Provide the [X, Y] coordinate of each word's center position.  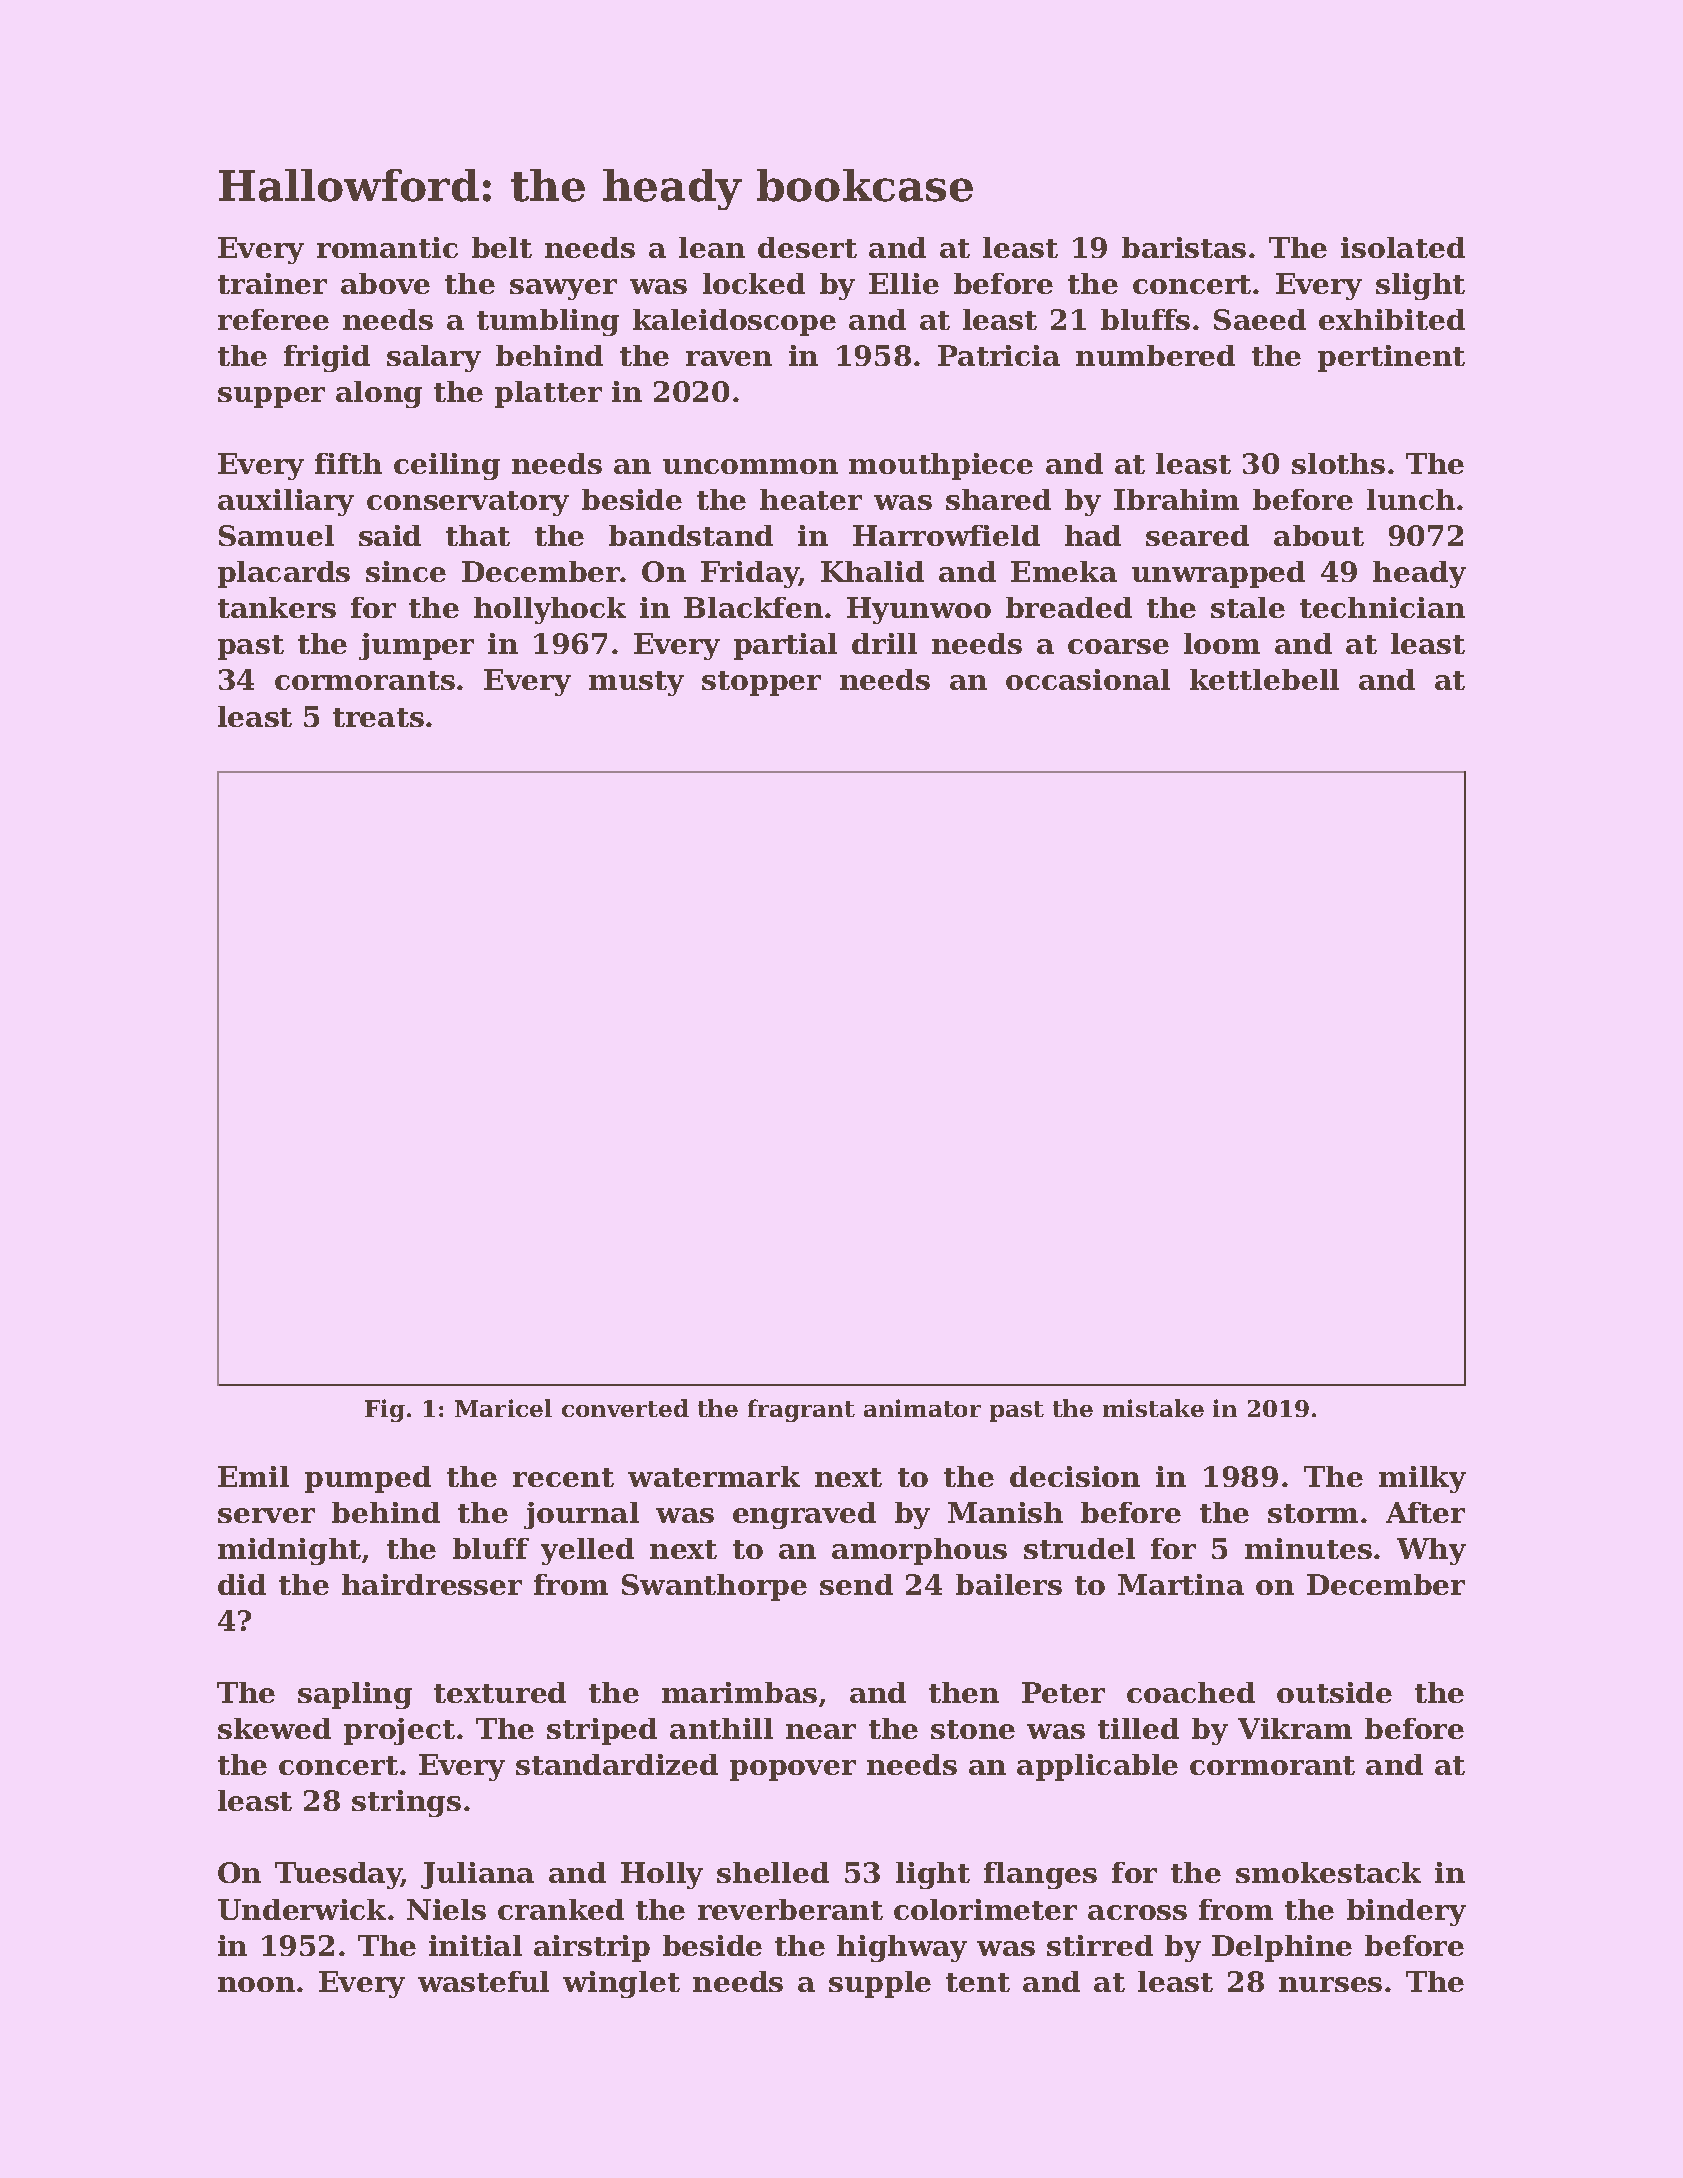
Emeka [1064, 571]
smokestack [1328, 1872]
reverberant [790, 1909]
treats [378, 717]
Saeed [1260, 319]
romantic [387, 247]
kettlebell [1264, 679]
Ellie [904, 283]
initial [475, 1945]
